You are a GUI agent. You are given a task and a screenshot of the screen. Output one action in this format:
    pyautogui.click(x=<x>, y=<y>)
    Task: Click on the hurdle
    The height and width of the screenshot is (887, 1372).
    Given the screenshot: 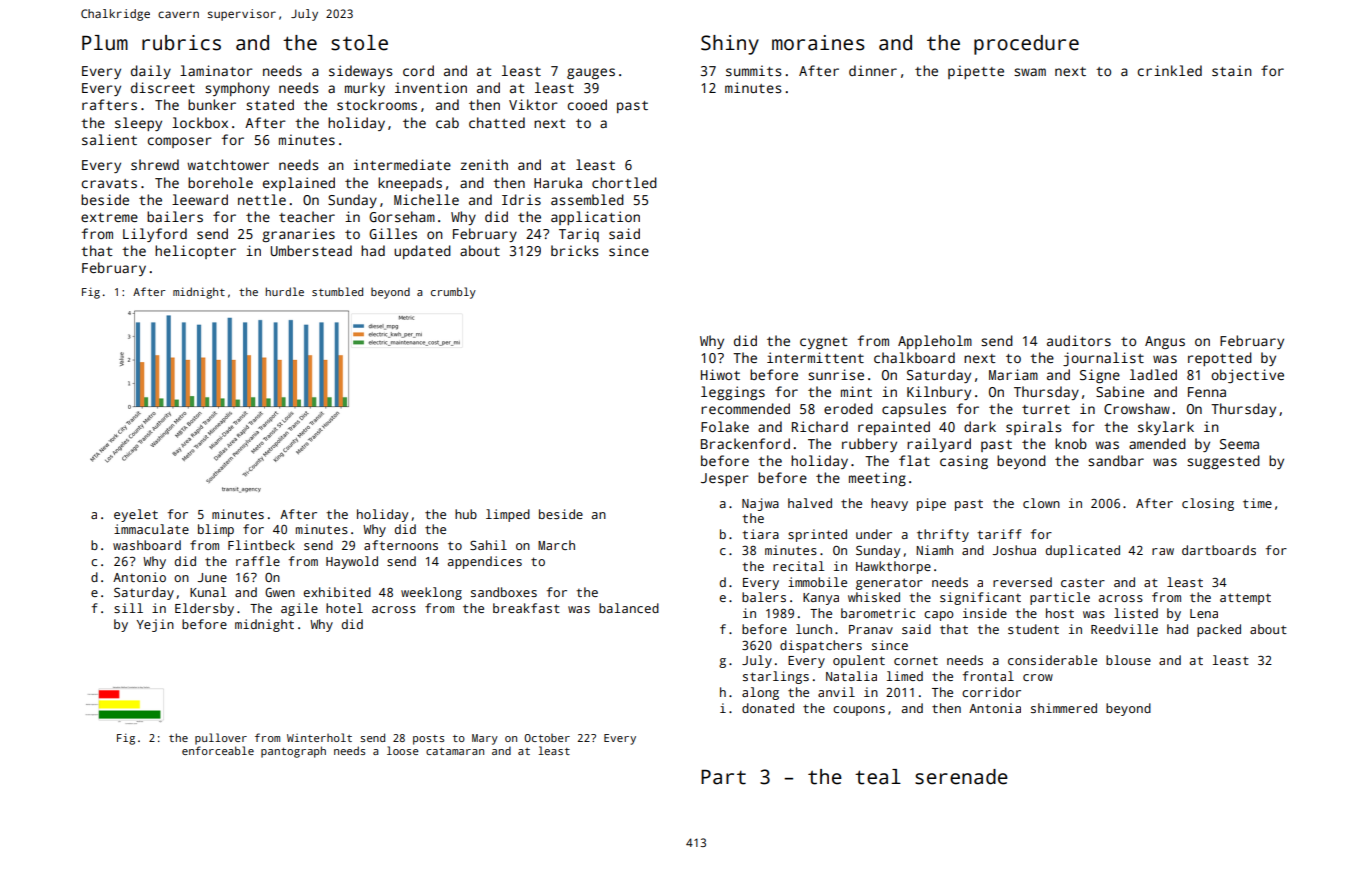 What is the action you would take?
    pyautogui.click(x=285, y=291)
